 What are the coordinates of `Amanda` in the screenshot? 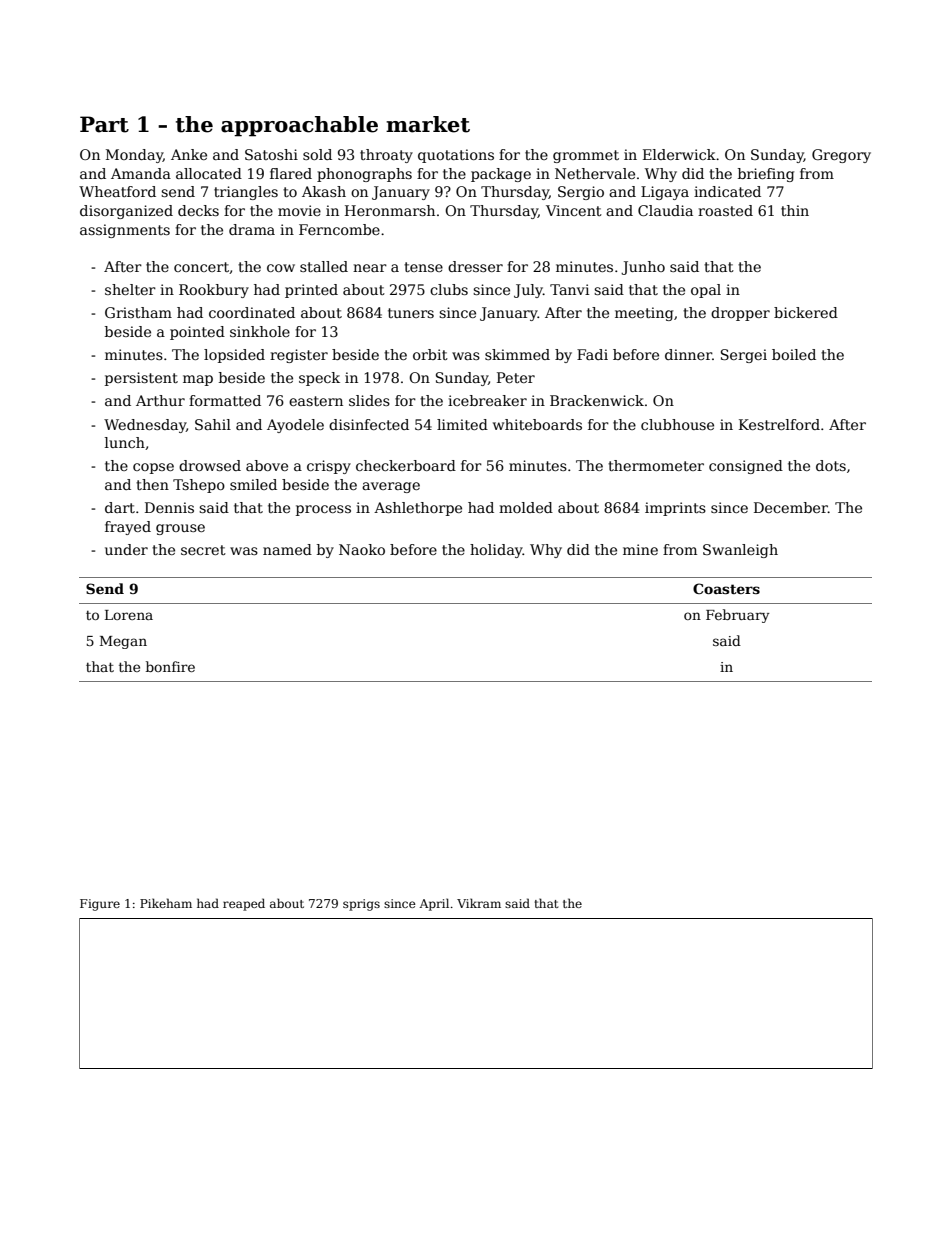 It's located at (141, 173).
